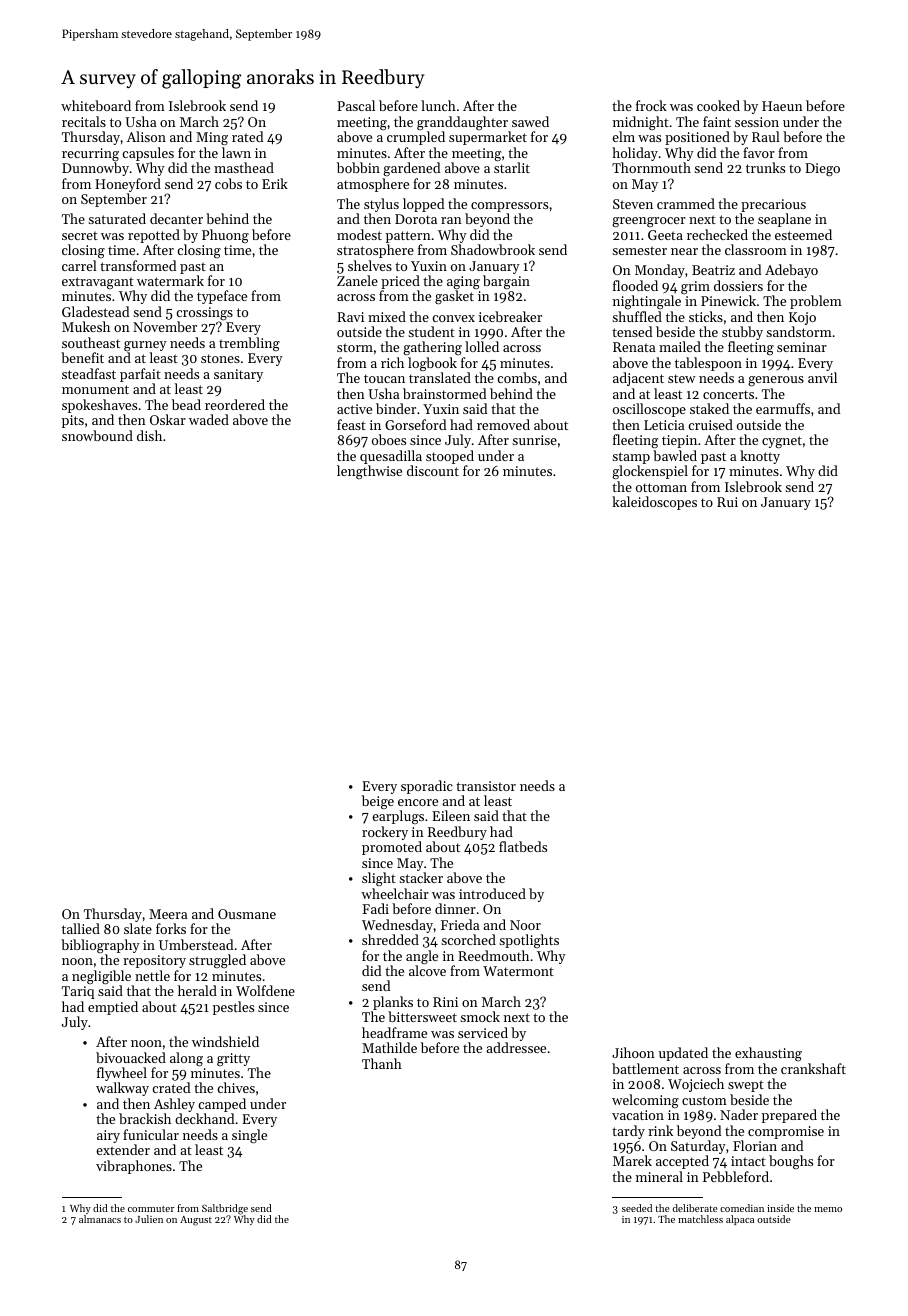 This screenshot has width=908, height=1316. I want to click on Meera, so click(168, 914).
